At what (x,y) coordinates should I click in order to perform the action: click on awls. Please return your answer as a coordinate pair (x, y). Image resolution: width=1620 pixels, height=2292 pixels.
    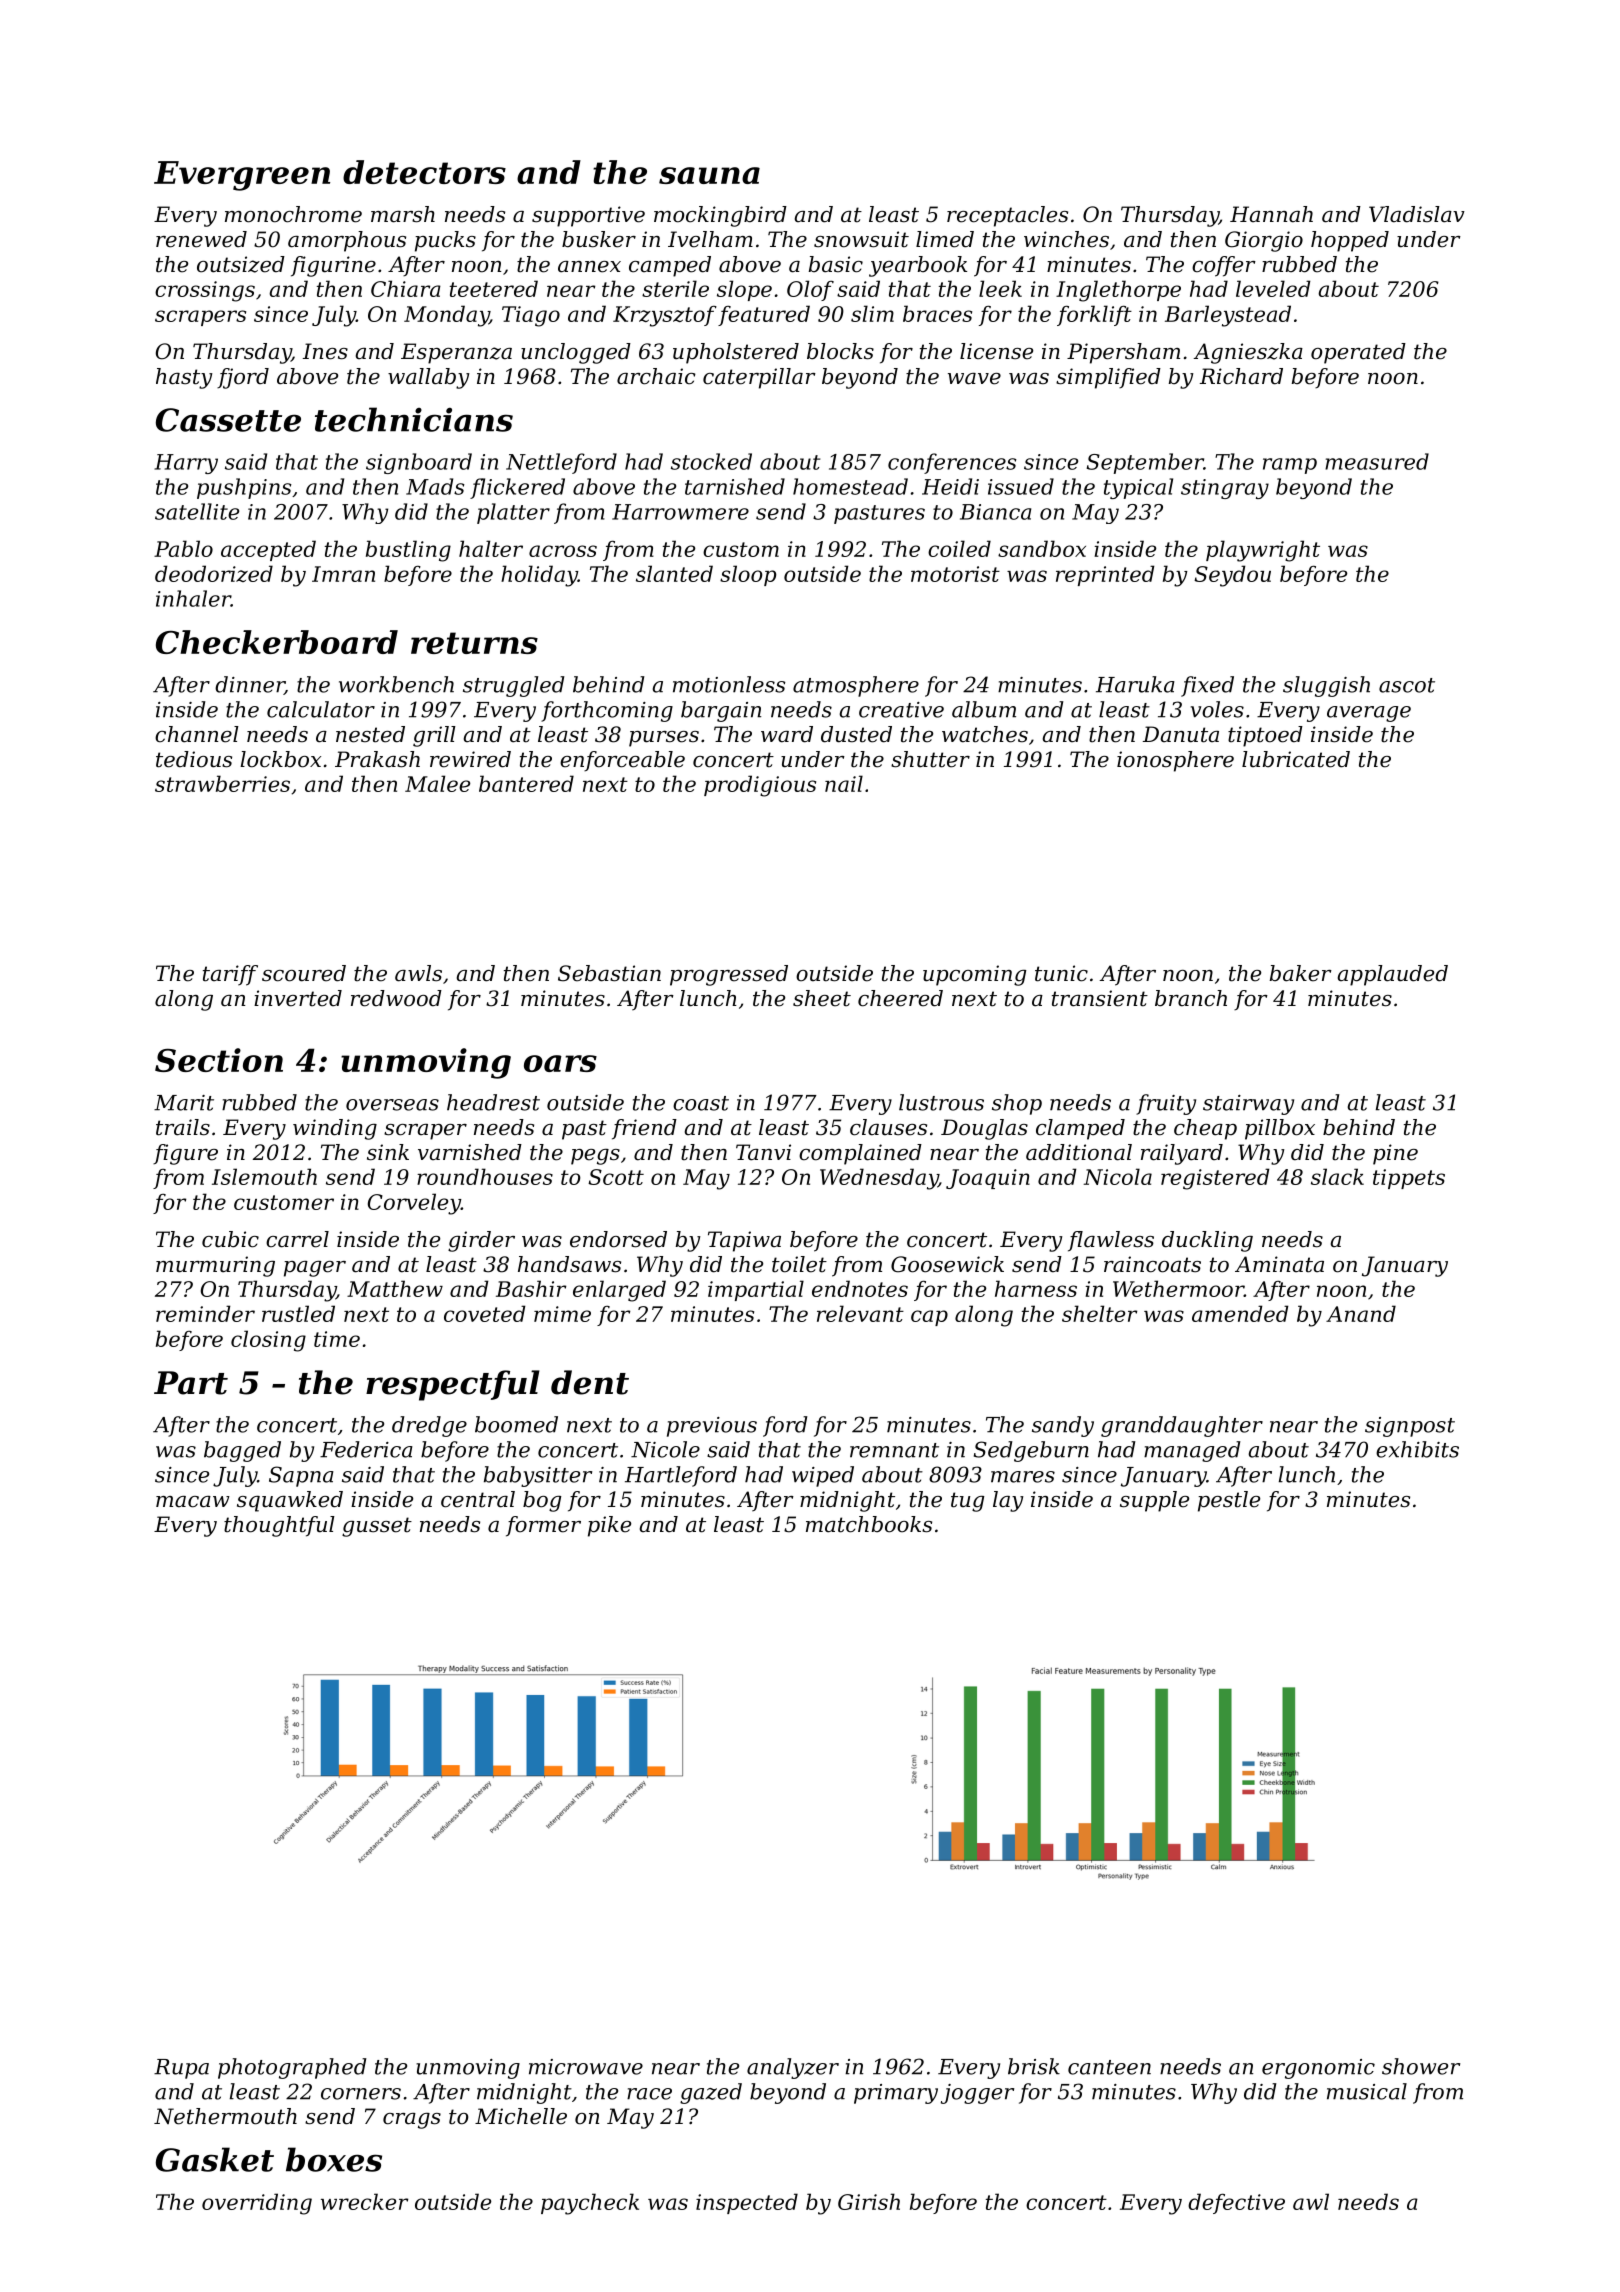
    Looking at the image, I should click on (418, 973).
